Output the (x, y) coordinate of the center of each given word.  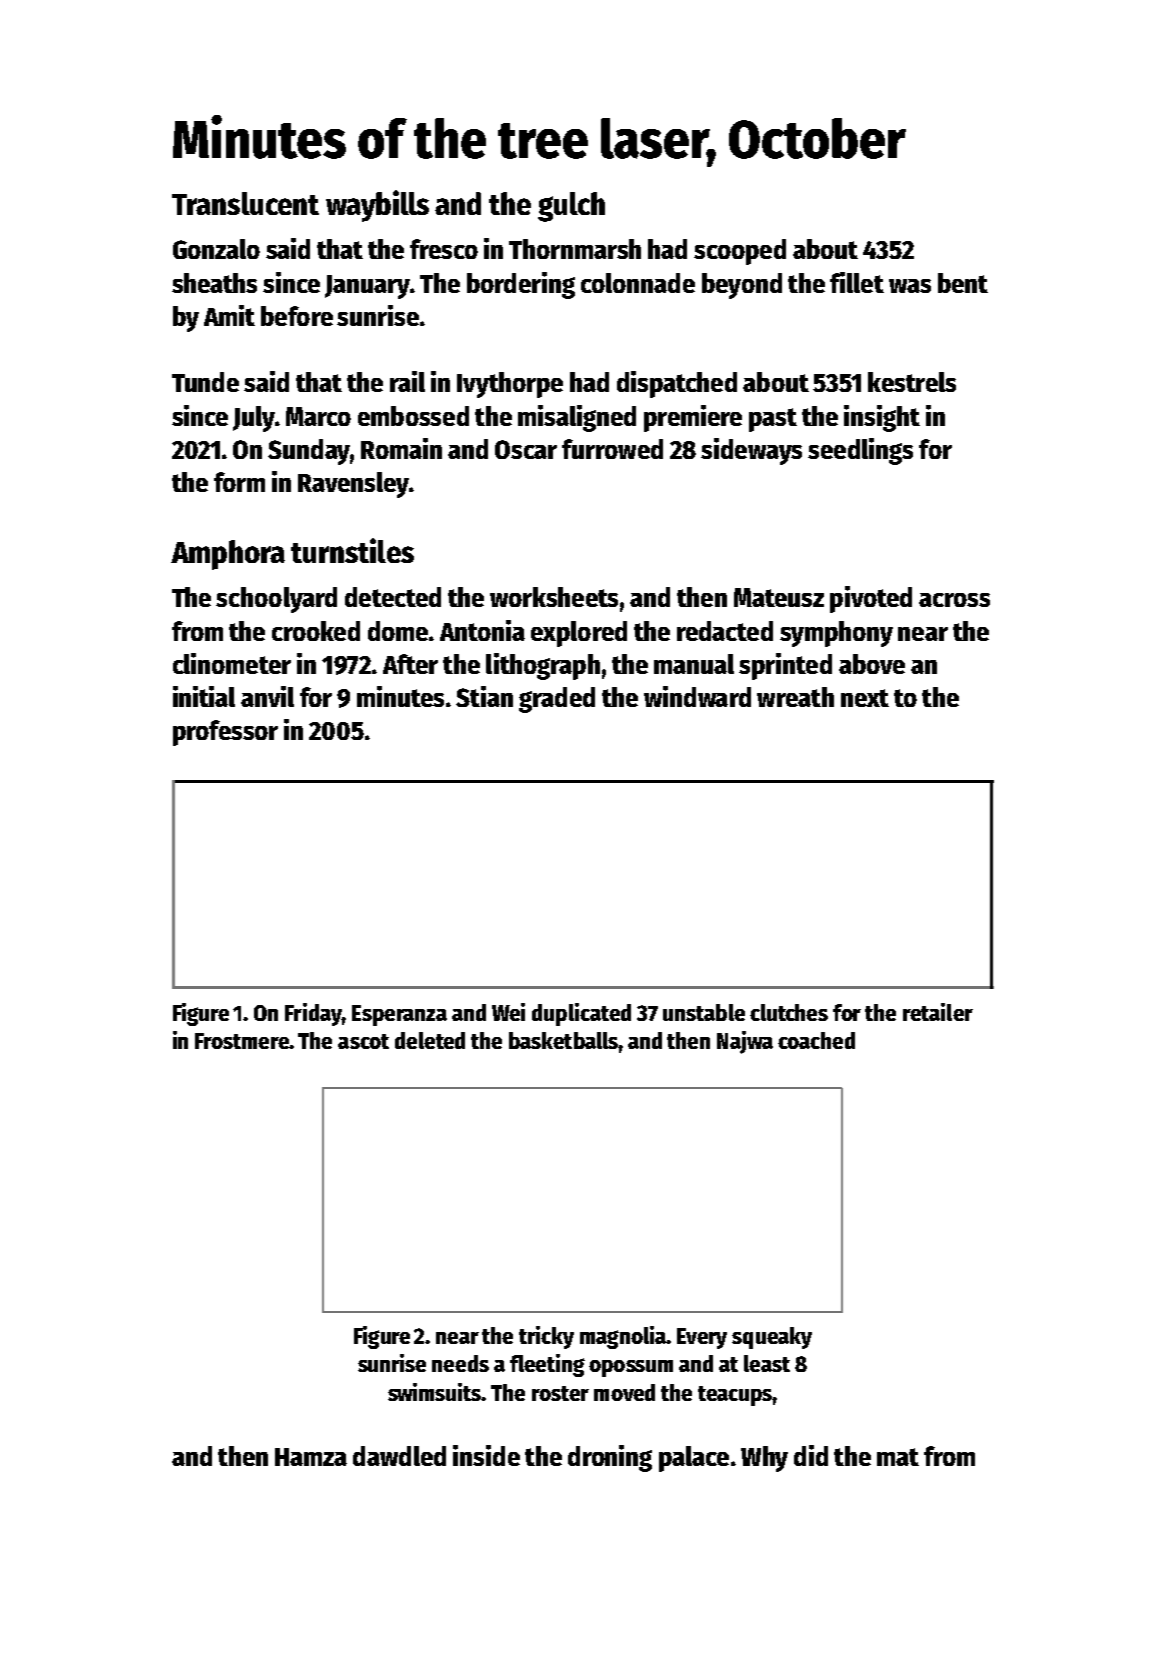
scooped (740, 252)
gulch (571, 207)
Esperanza (399, 1015)
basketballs (564, 1040)
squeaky (772, 1338)
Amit (229, 315)
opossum (631, 1368)
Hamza (311, 1457)
